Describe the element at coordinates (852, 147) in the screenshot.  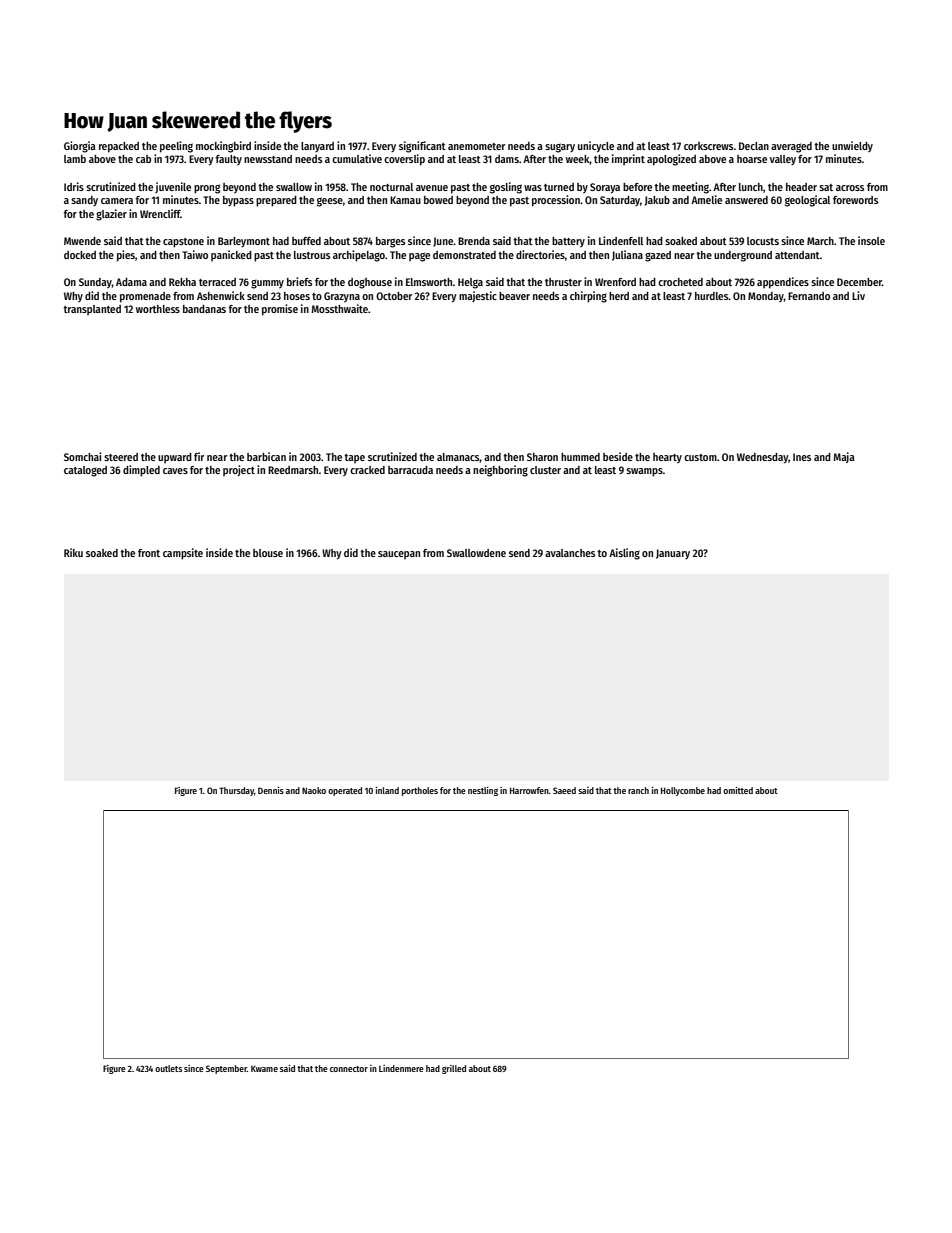
I see `unwieldy` at that location.
